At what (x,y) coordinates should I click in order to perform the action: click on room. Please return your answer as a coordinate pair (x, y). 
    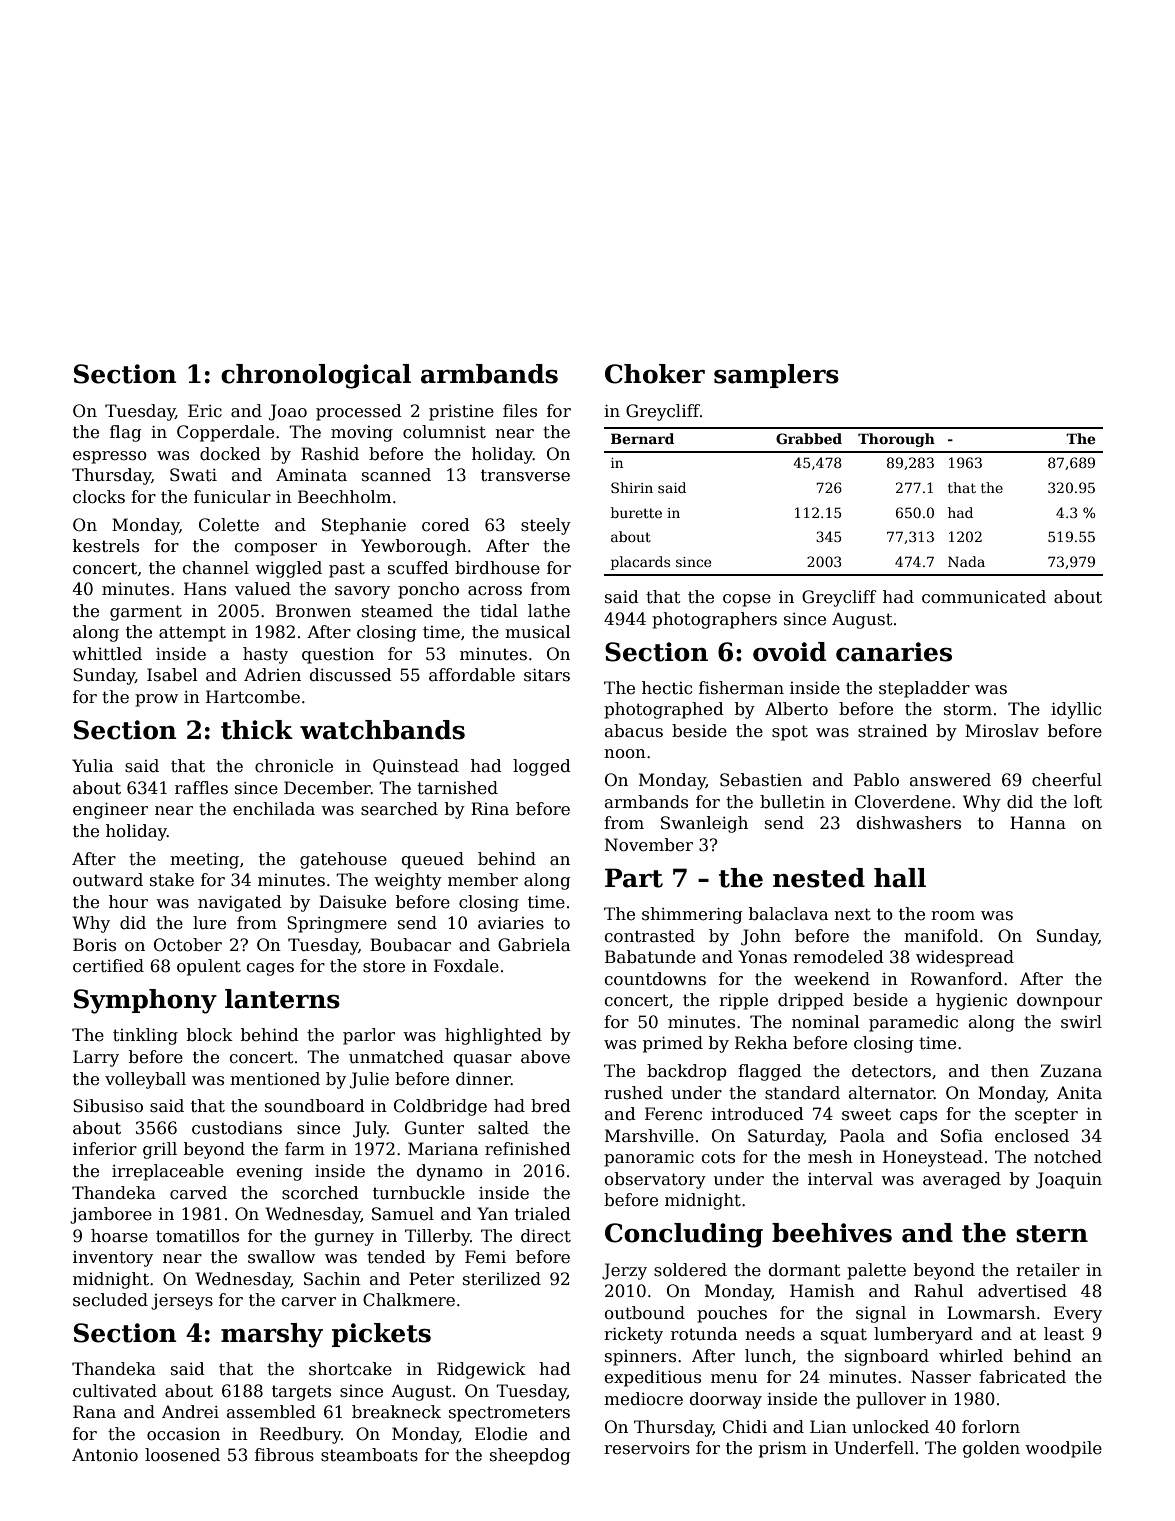
    Looking at the image, I should click on (953, 916).
